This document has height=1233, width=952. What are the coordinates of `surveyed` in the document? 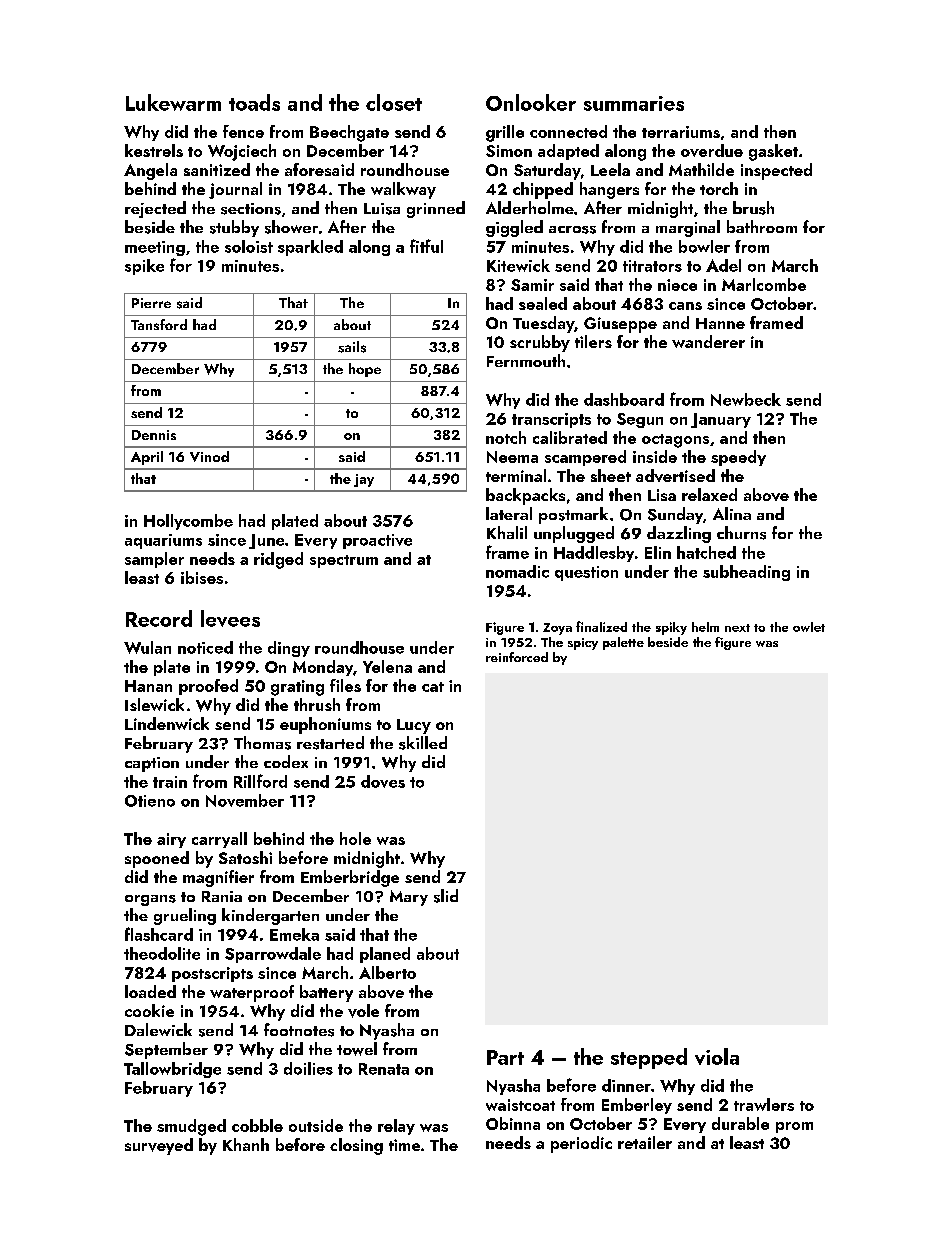 It's located at (159, 1146).
